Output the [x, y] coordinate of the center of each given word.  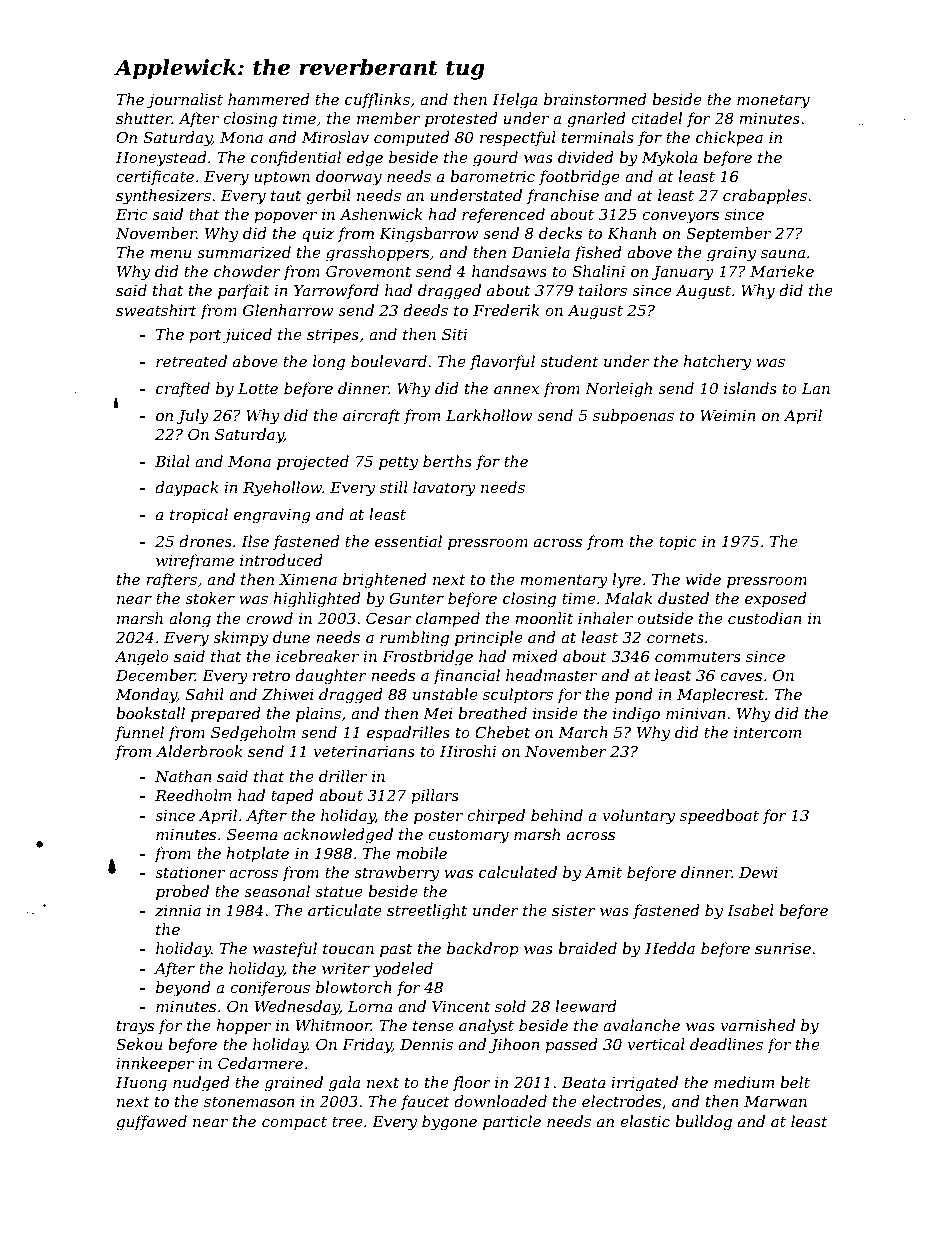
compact [294, 1123]
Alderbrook [199, 751]
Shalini [598, 271]
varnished [757, 1025]
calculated [518, 872]
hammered [269, 99]
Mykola [670, 159]
